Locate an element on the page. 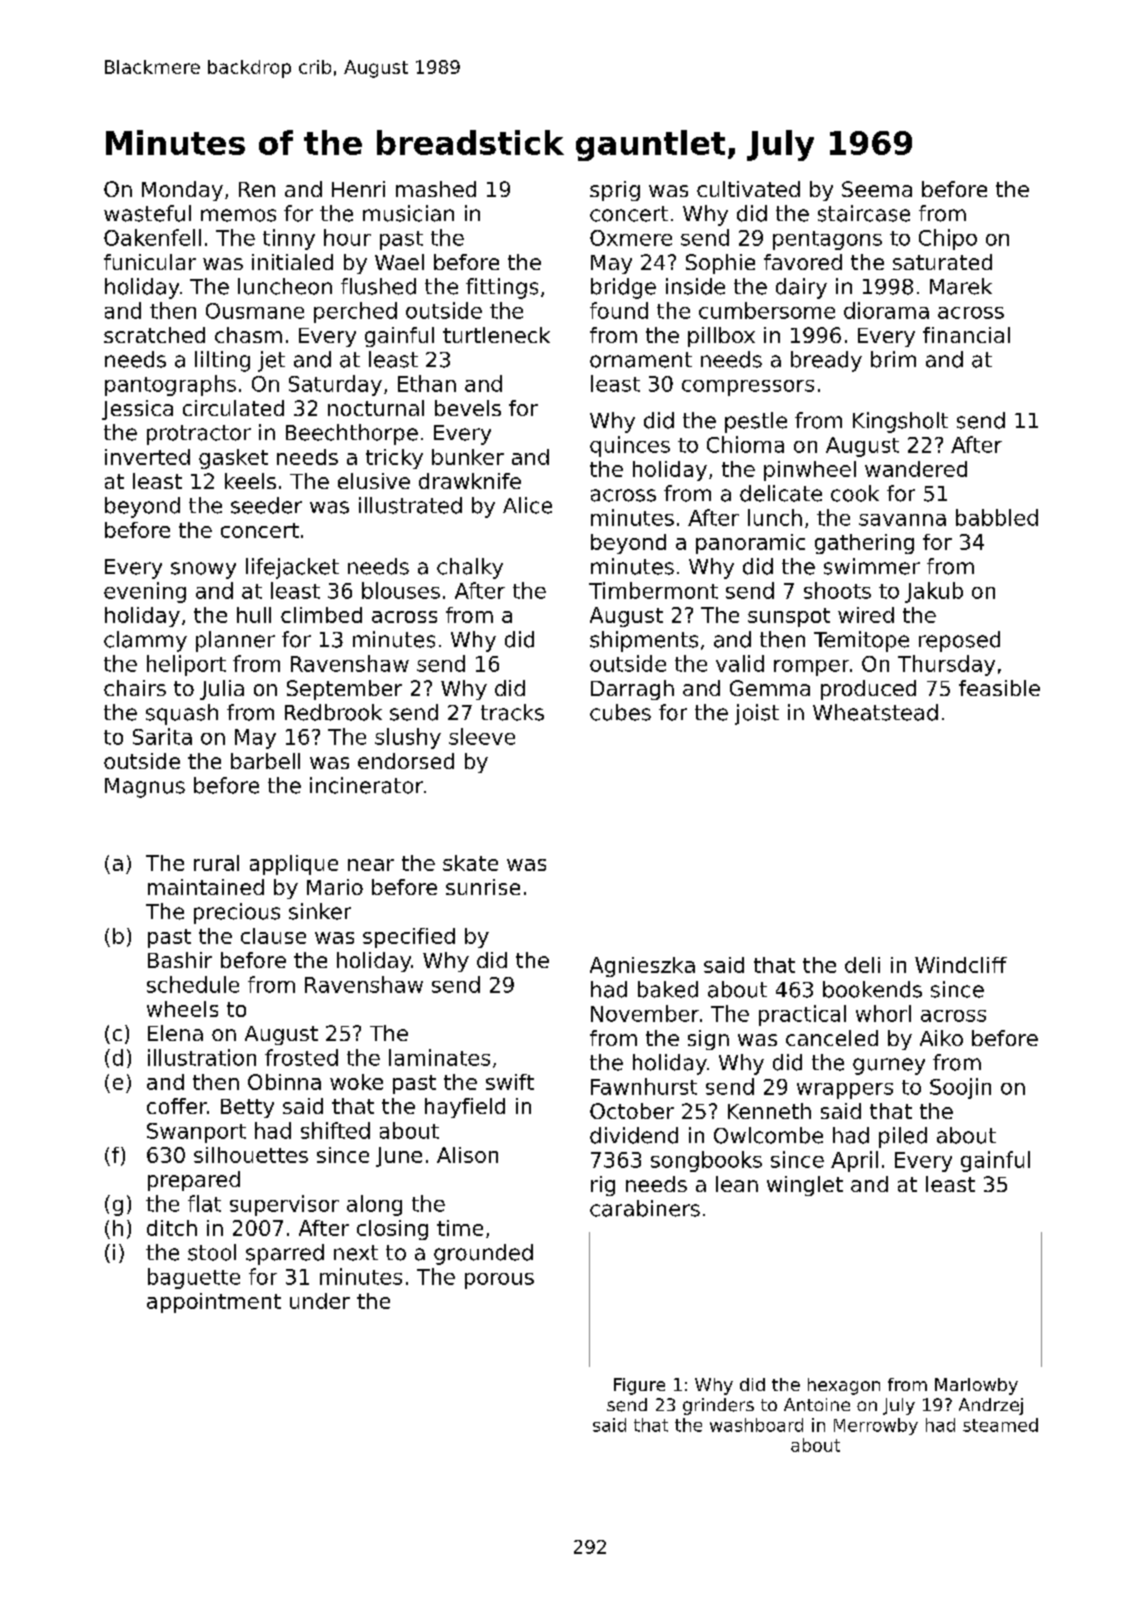  baguette is located at coordinates (194, 1278).
